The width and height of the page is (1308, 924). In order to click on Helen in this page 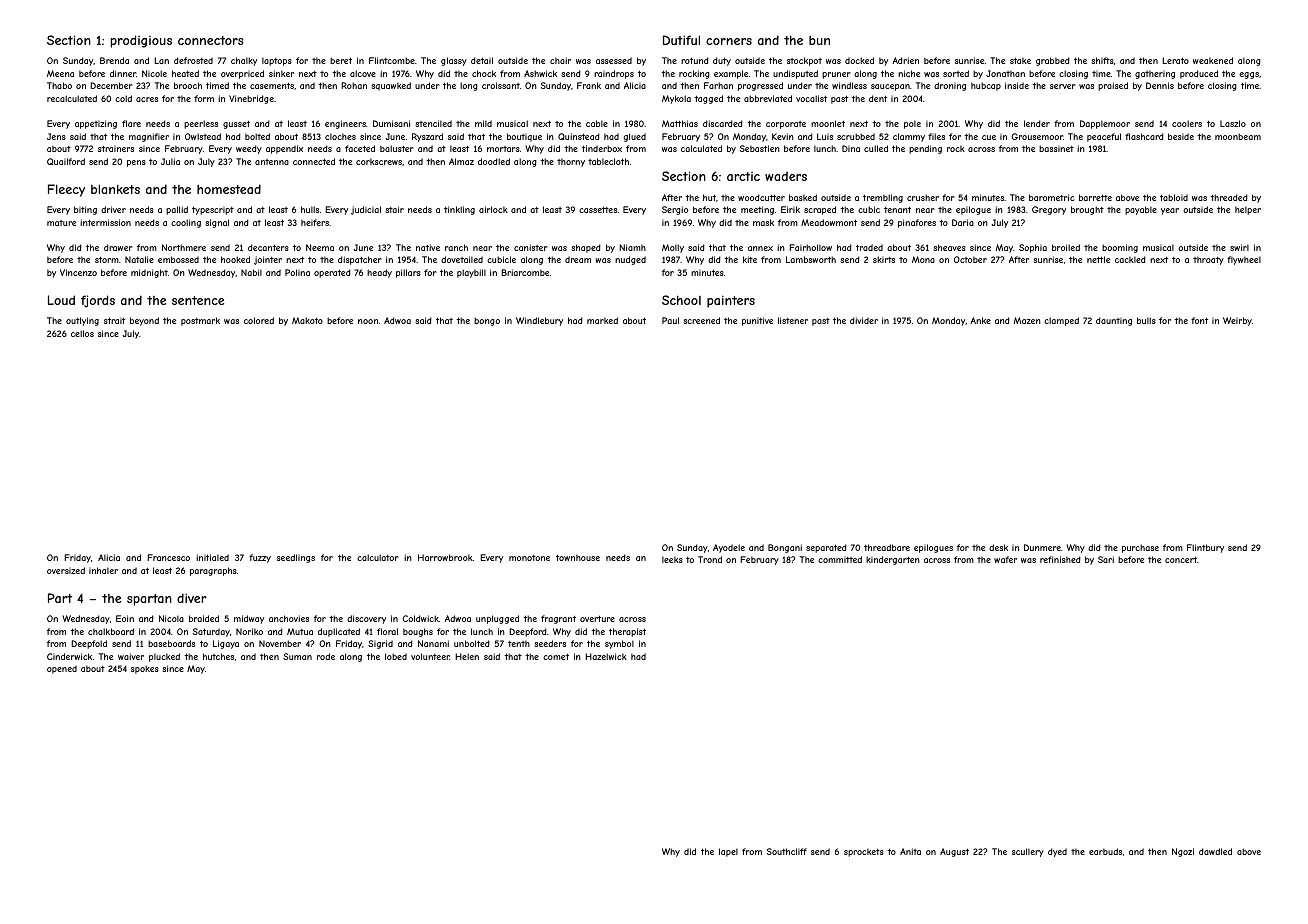, I will do `click(467, 656)`.
